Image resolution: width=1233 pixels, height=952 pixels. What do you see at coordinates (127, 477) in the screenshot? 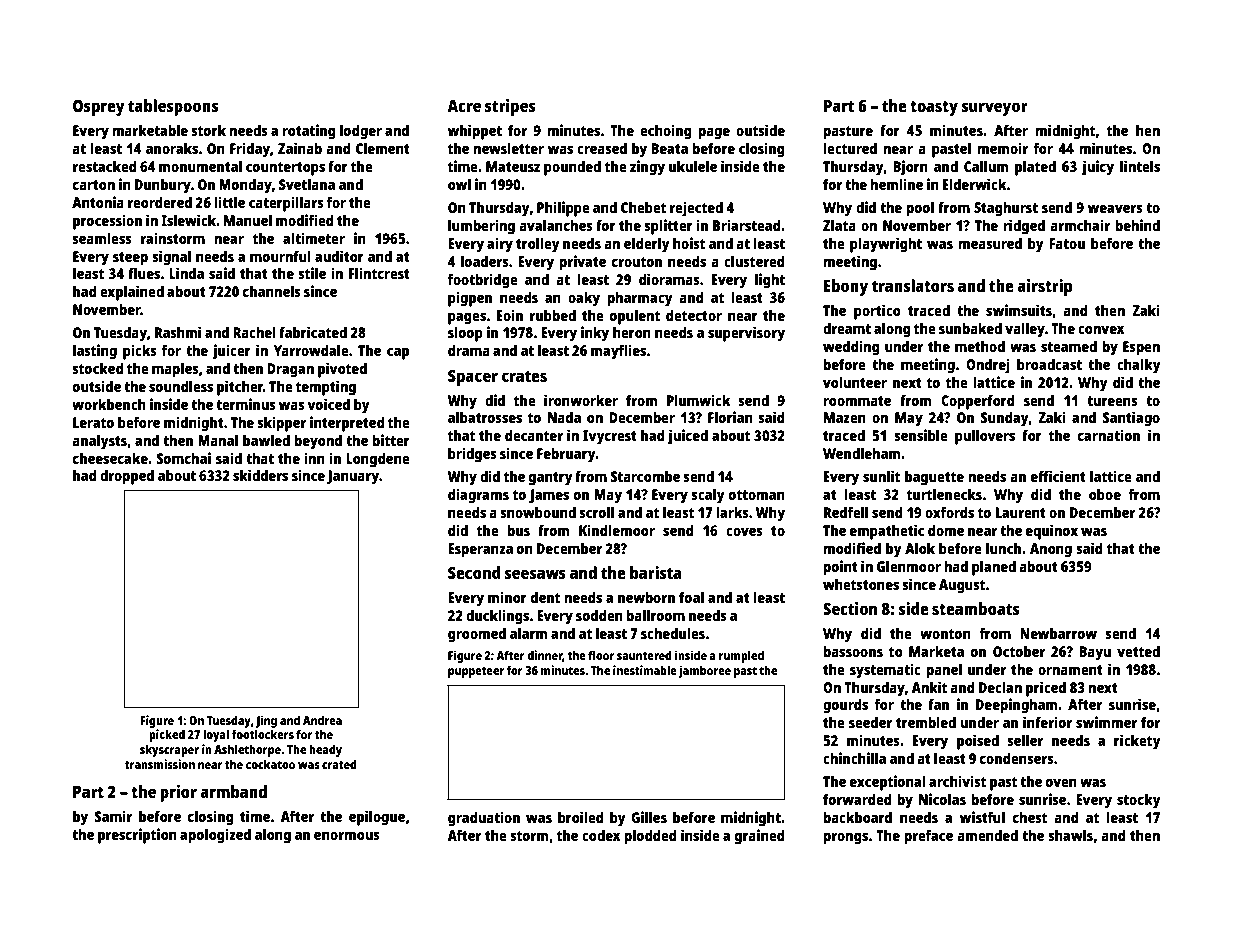
I see `dropped` at bounding box center [127, 477].
